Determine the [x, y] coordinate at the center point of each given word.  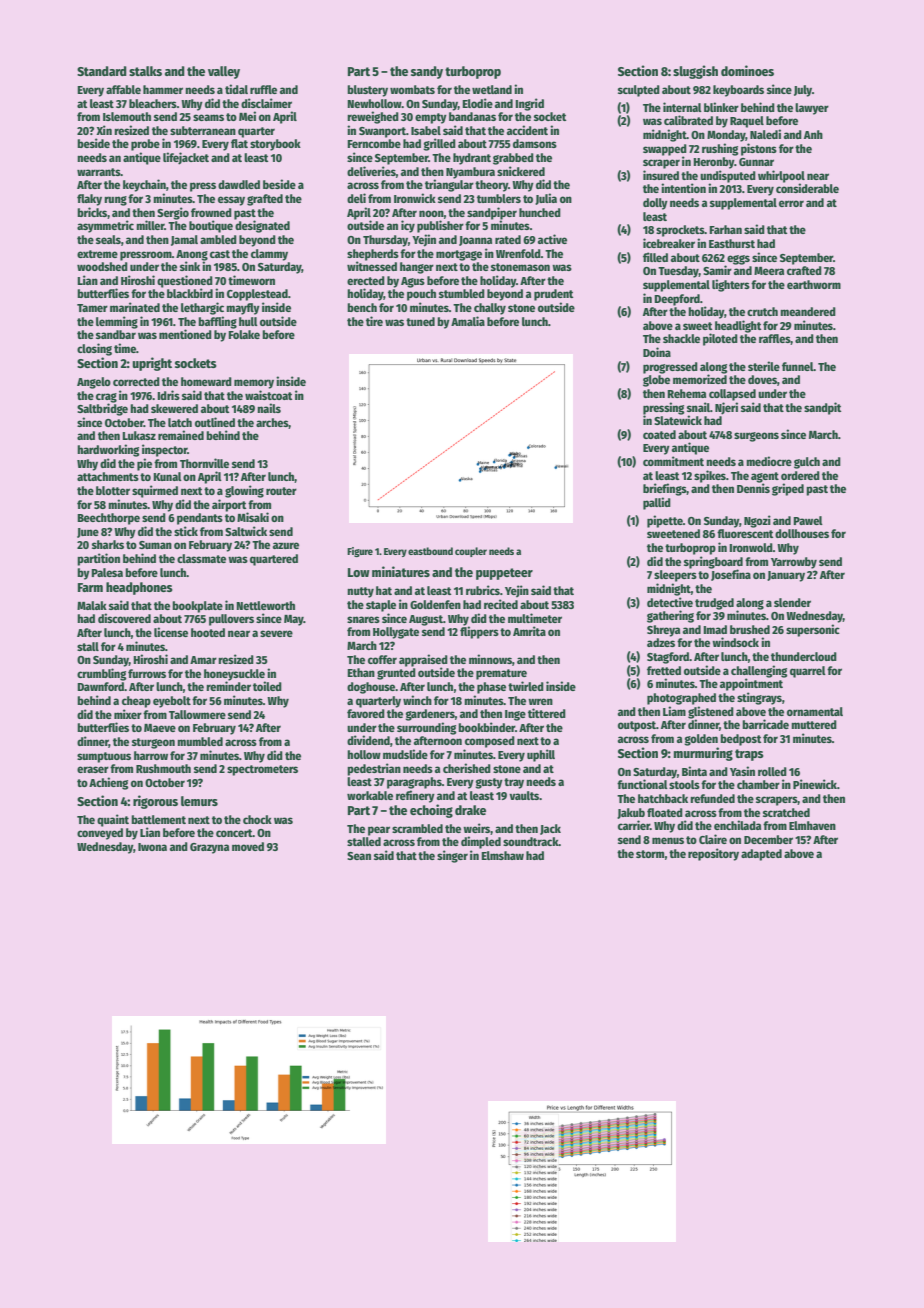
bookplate [197, 607]
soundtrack [531, 841]
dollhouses [802, 533]
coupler [471, 552]
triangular [449, 185]
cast [220, 254]
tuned [420, 321]
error [791, 203]
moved [248, 846]
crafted [804, 270]
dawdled [239, 184]
